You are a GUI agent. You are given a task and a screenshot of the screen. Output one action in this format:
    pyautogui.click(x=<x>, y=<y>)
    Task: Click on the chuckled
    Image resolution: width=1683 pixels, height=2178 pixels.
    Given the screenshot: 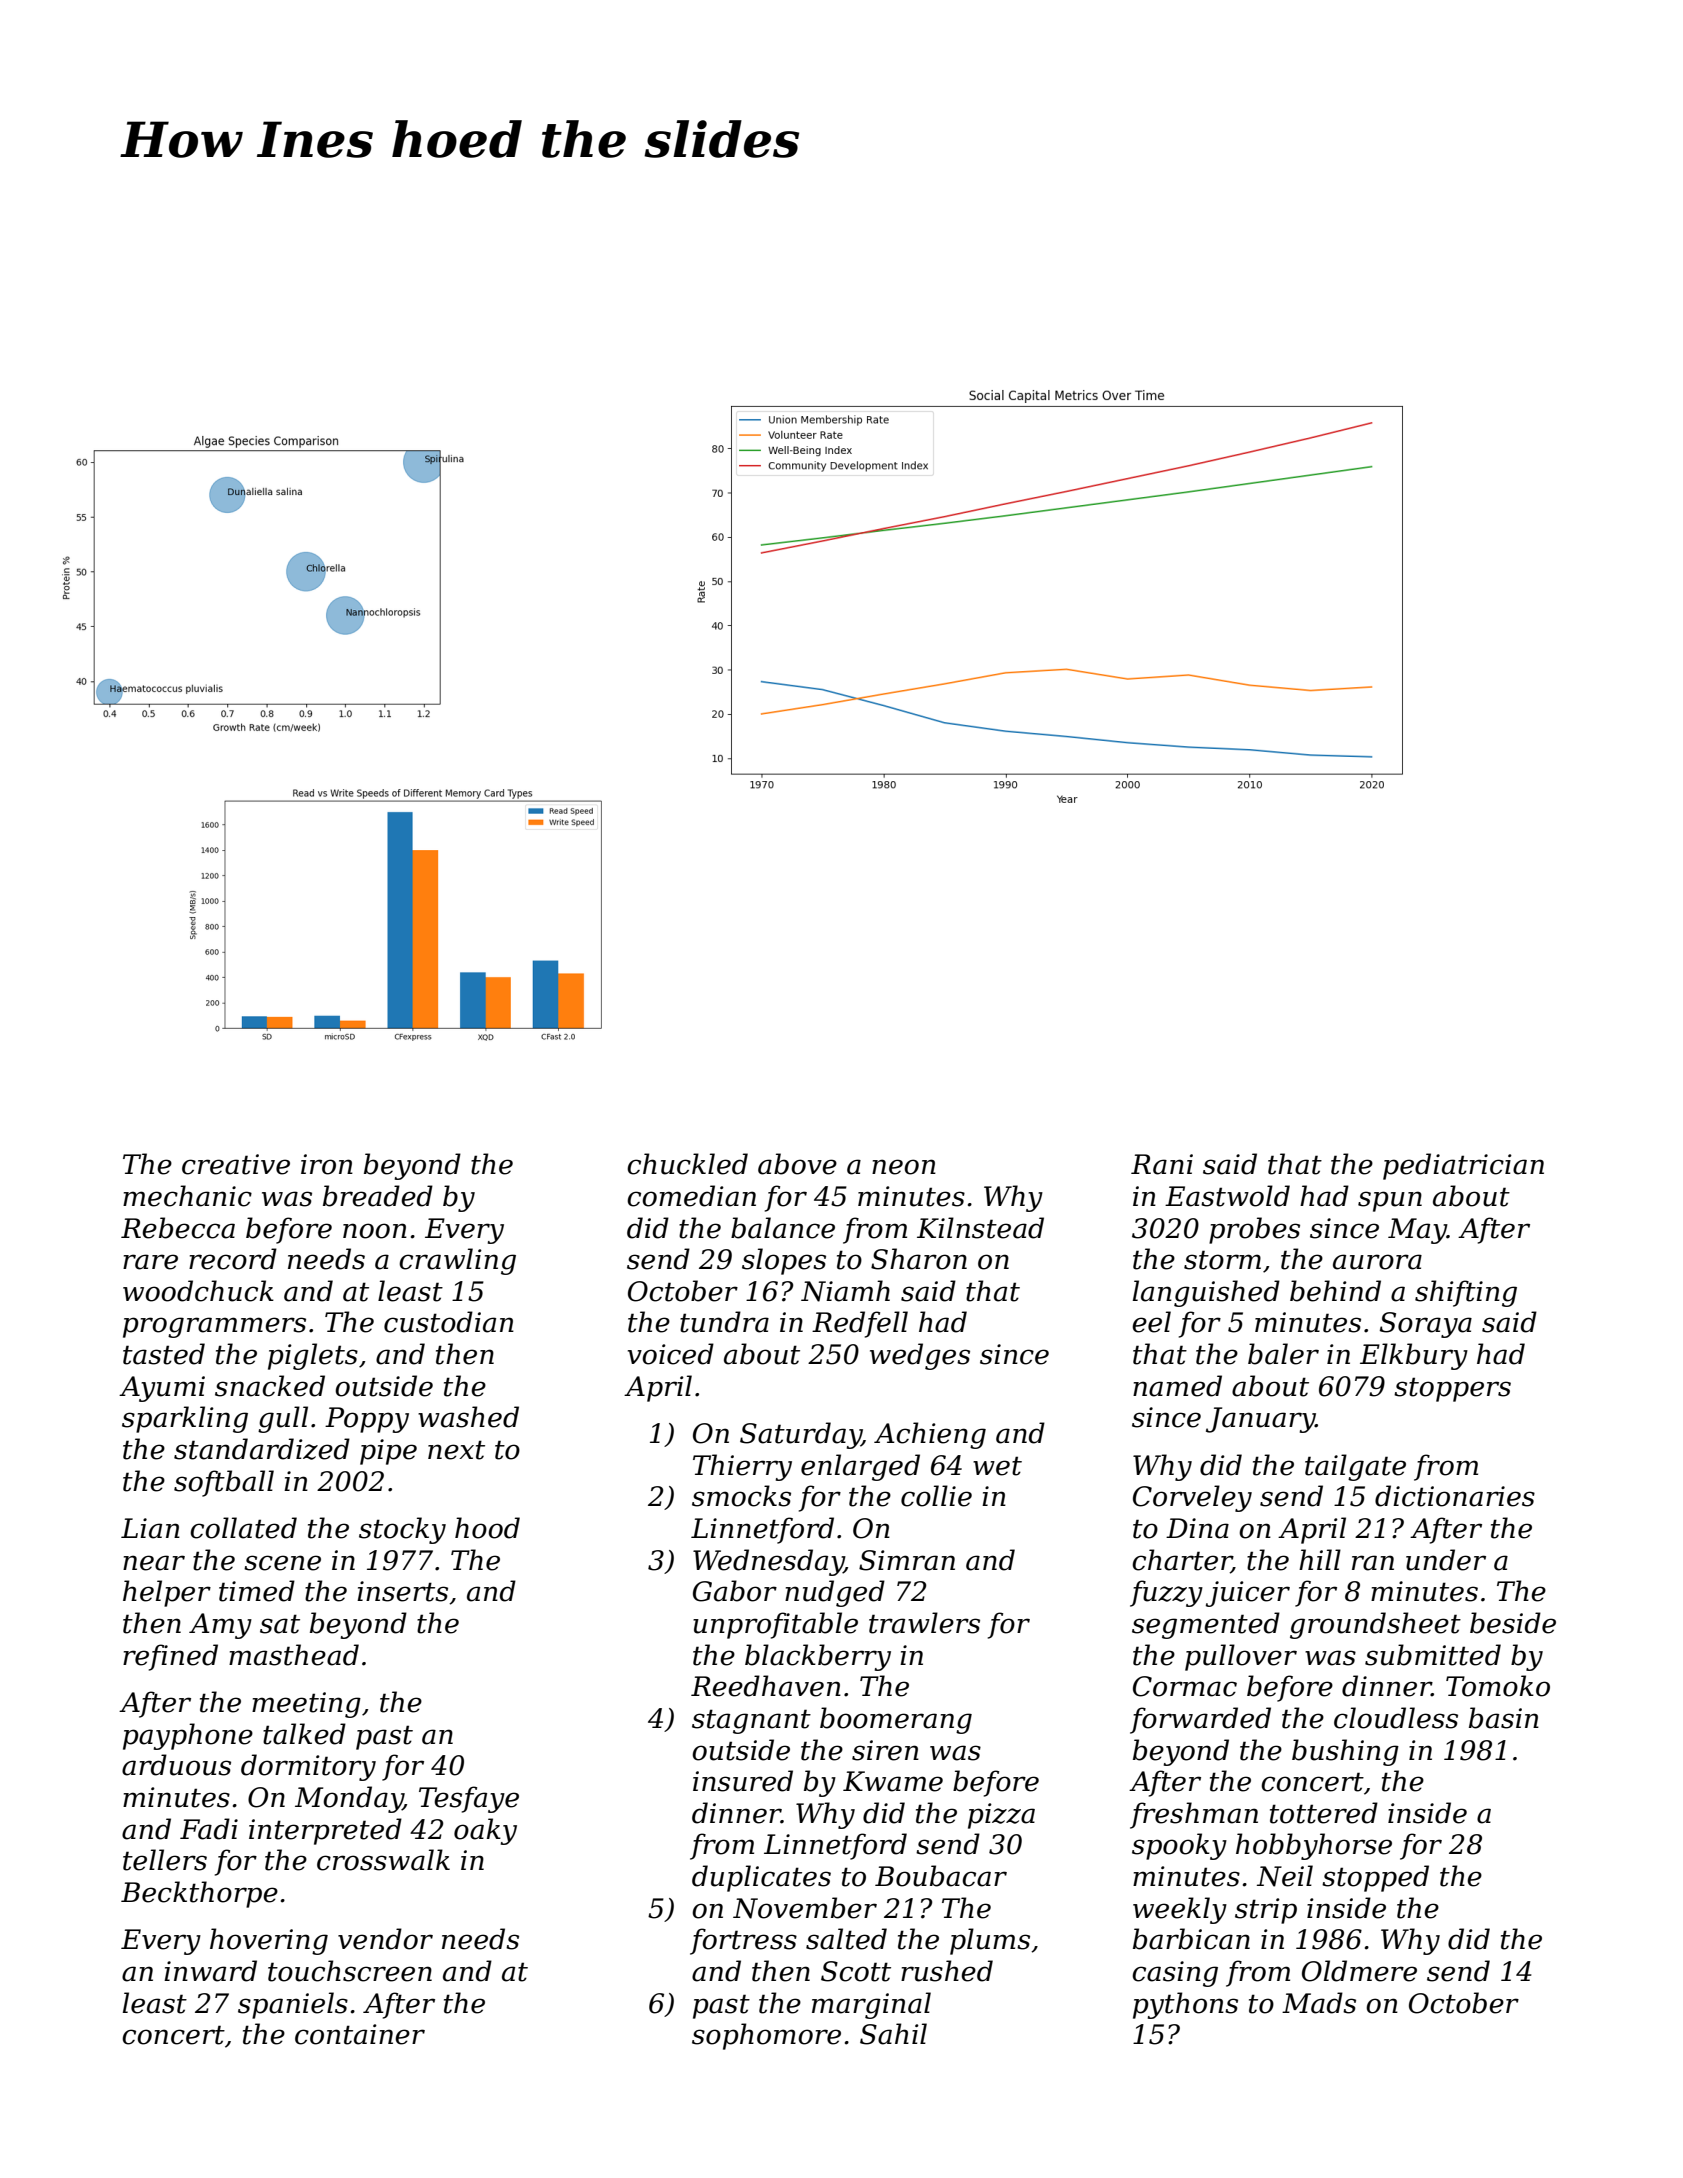 What is the action you would take?
    pyautogui.click(x=687, y=1164)
